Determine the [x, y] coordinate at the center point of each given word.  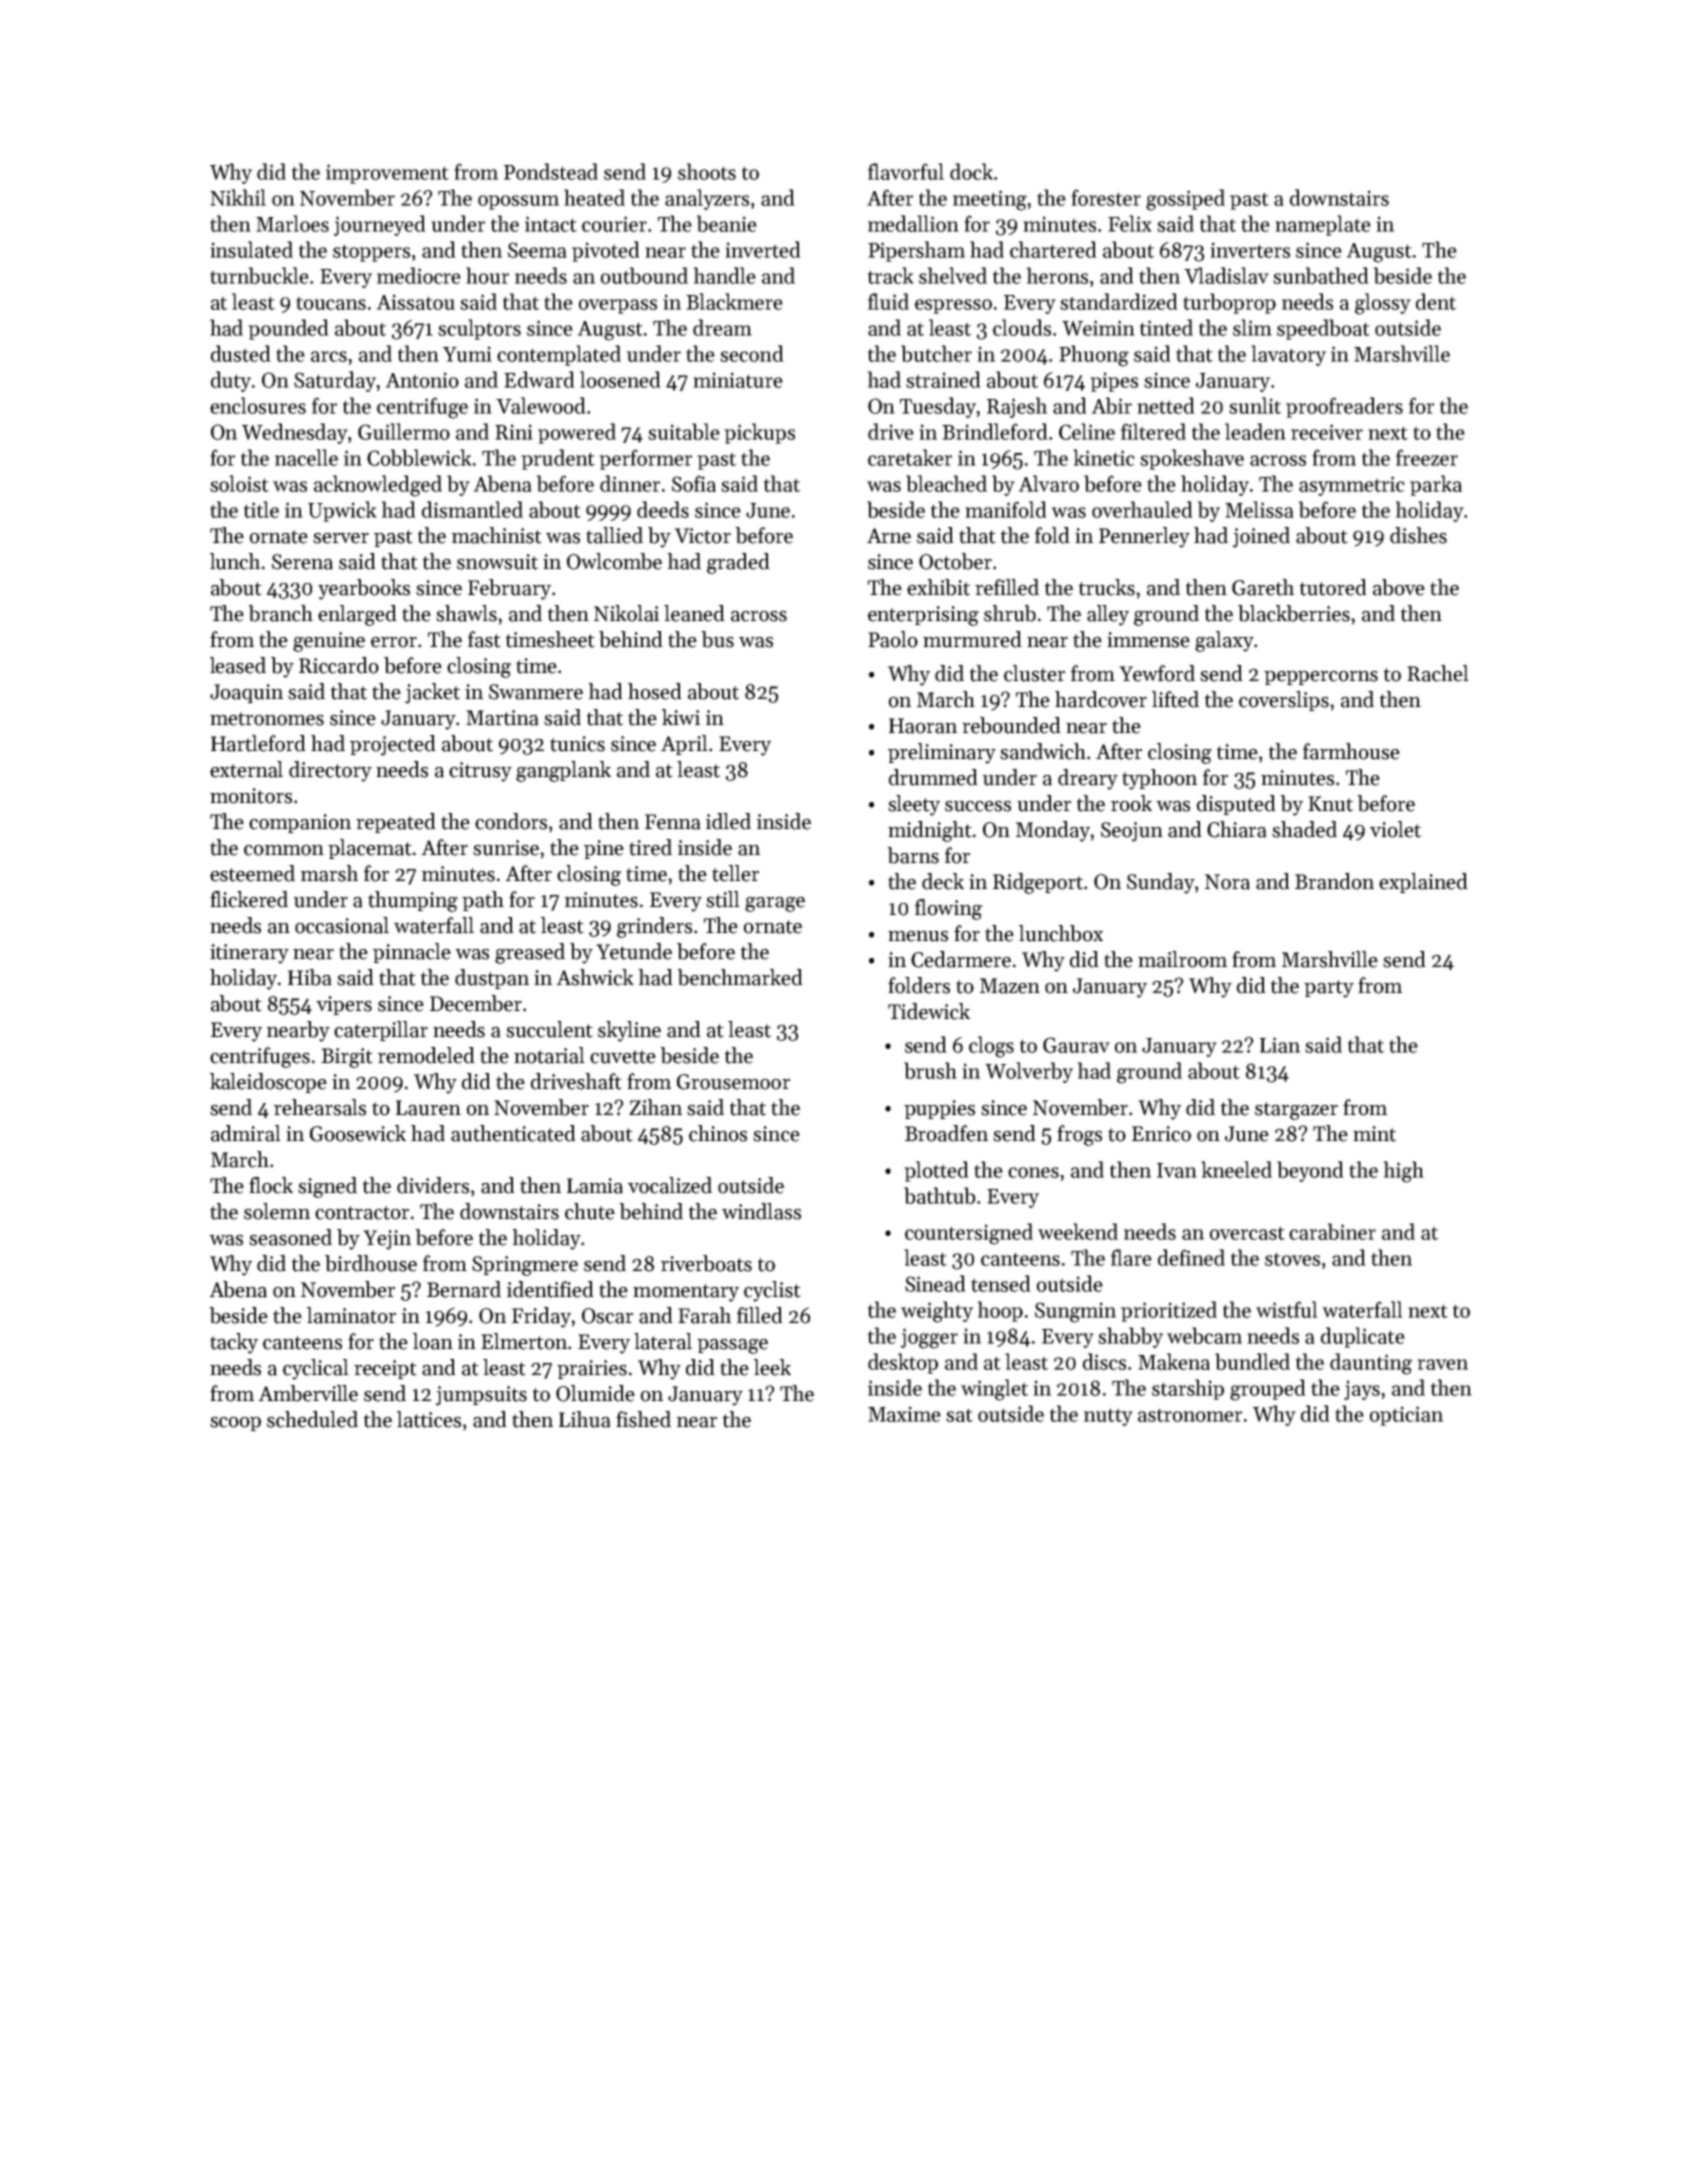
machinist [497, 535]
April [684, 745]
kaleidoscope [268, 1083]
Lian [1280, 1045]
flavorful [906, 171]
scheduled [312, 1419]
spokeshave [1192, 459]
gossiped [1185, 200]
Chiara [1237, 829]
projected [393, 745]
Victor [702, 536]
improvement [387, 174]
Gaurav [1076, 1045]
